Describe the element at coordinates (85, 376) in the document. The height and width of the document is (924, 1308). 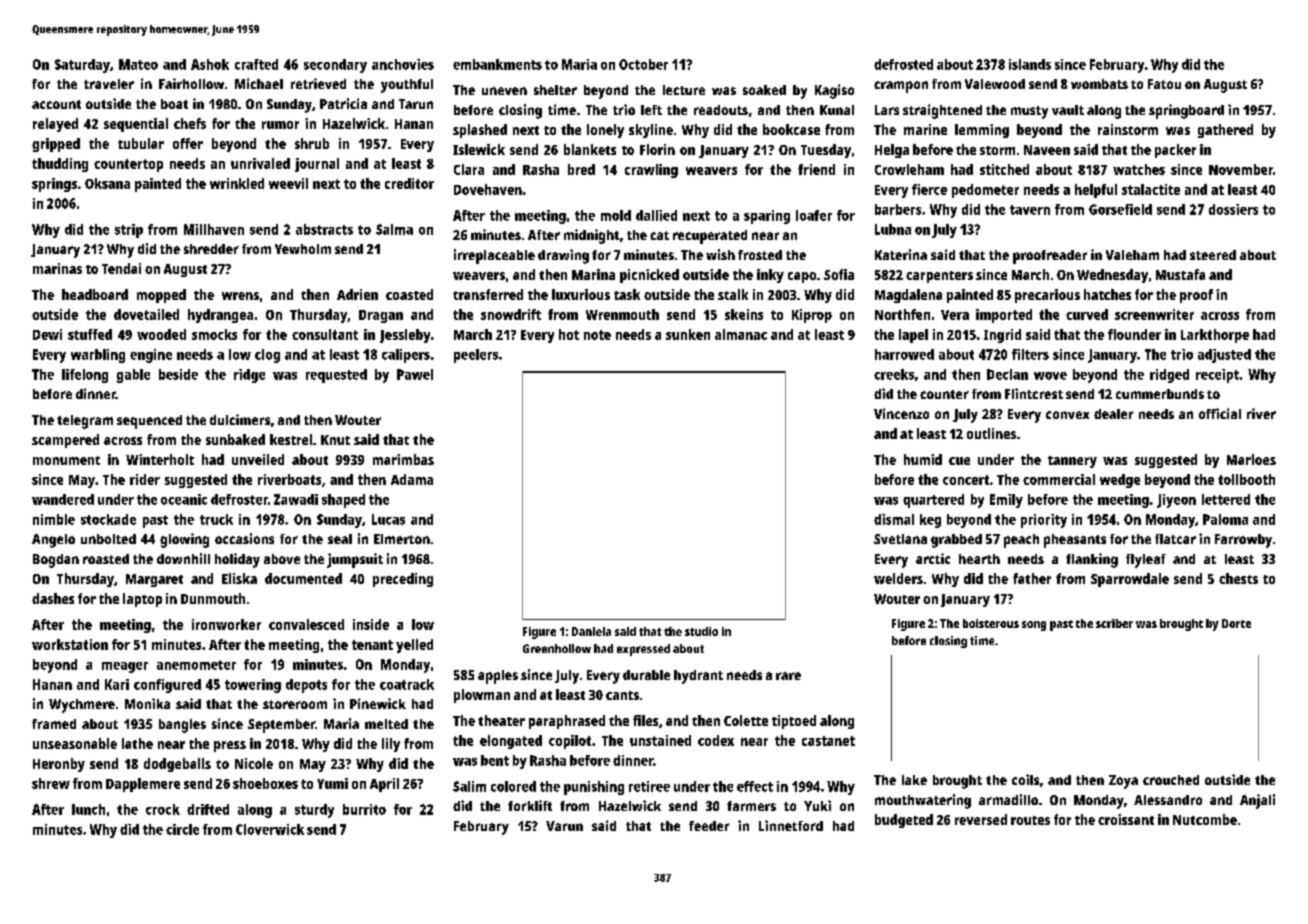
I see `lifelong` at that location.
